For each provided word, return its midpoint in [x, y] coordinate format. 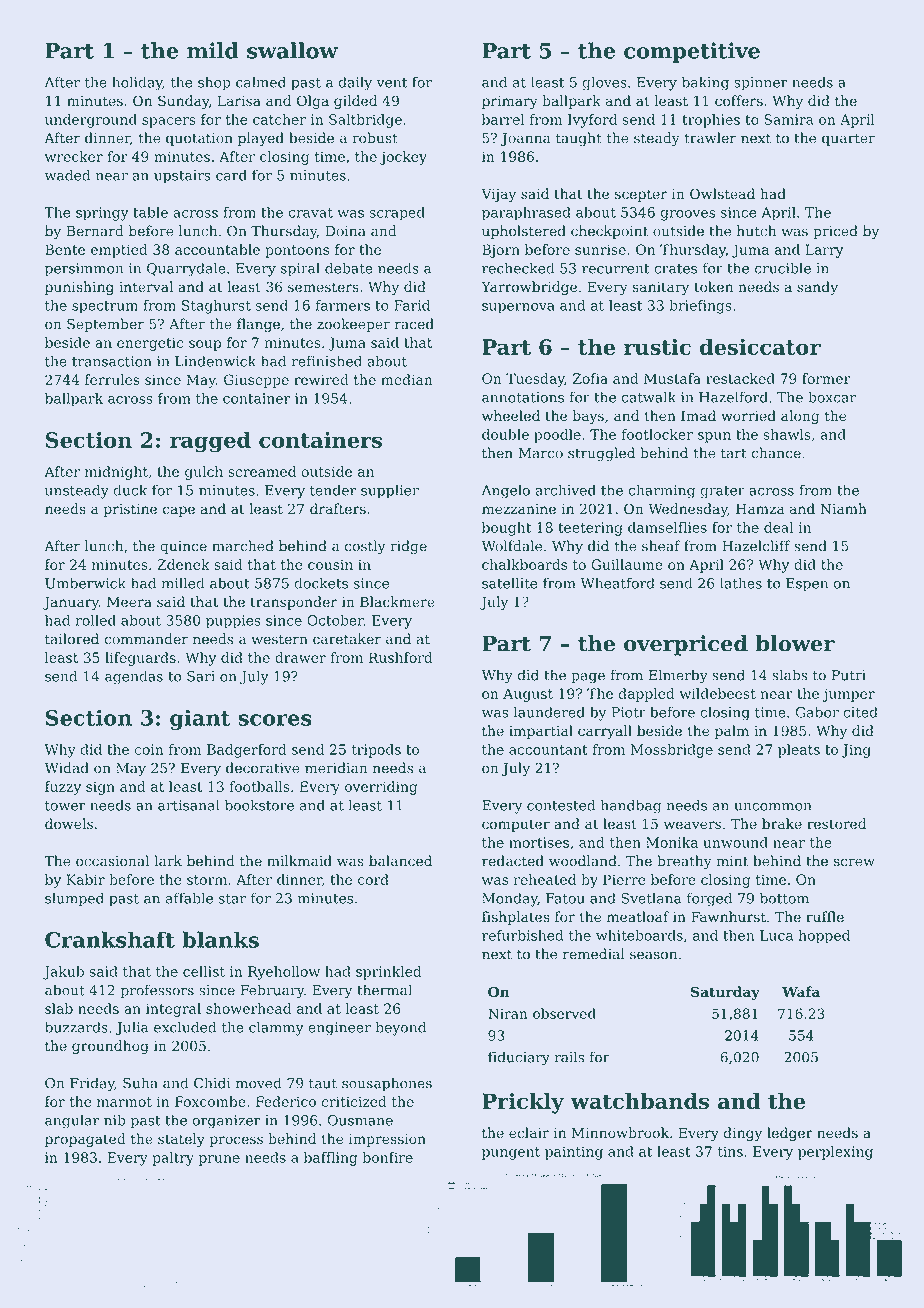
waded [67, 175]
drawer [300, 657]
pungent [511, 1153]
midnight [116, 473]
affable [189, 898]
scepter [641, 195]
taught [579, 139]
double [505, 434]
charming [662, 491]
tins [730, 1151]
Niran [508, 1013]
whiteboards [639, 935]
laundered [549, 712]
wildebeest [718, 693]
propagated [85, 1140]
